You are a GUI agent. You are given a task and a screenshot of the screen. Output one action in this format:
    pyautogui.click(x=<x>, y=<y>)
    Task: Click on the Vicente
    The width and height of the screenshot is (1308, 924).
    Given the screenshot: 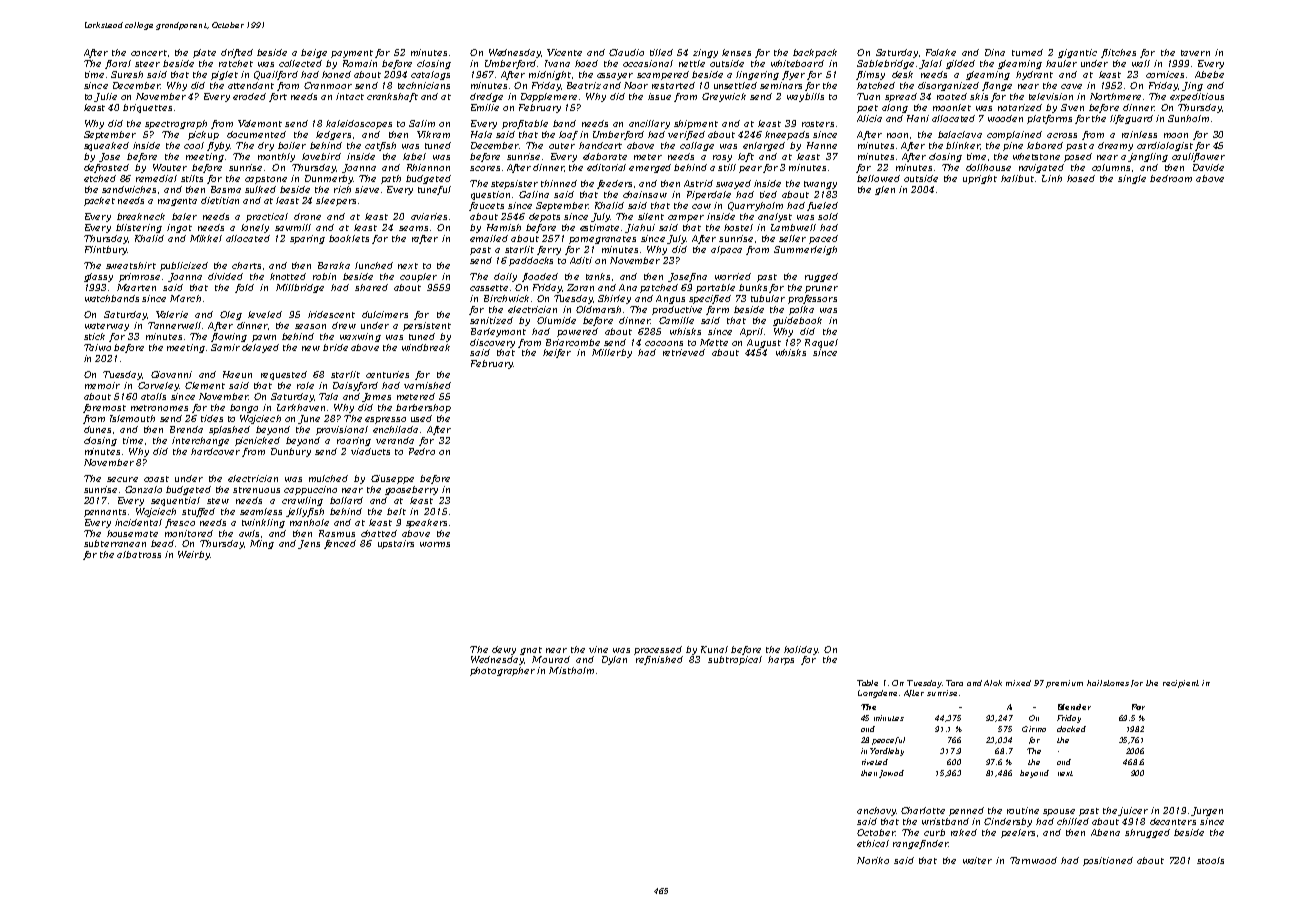 What is the action you would take?
    pyautogui.click(x=564, y=52)
